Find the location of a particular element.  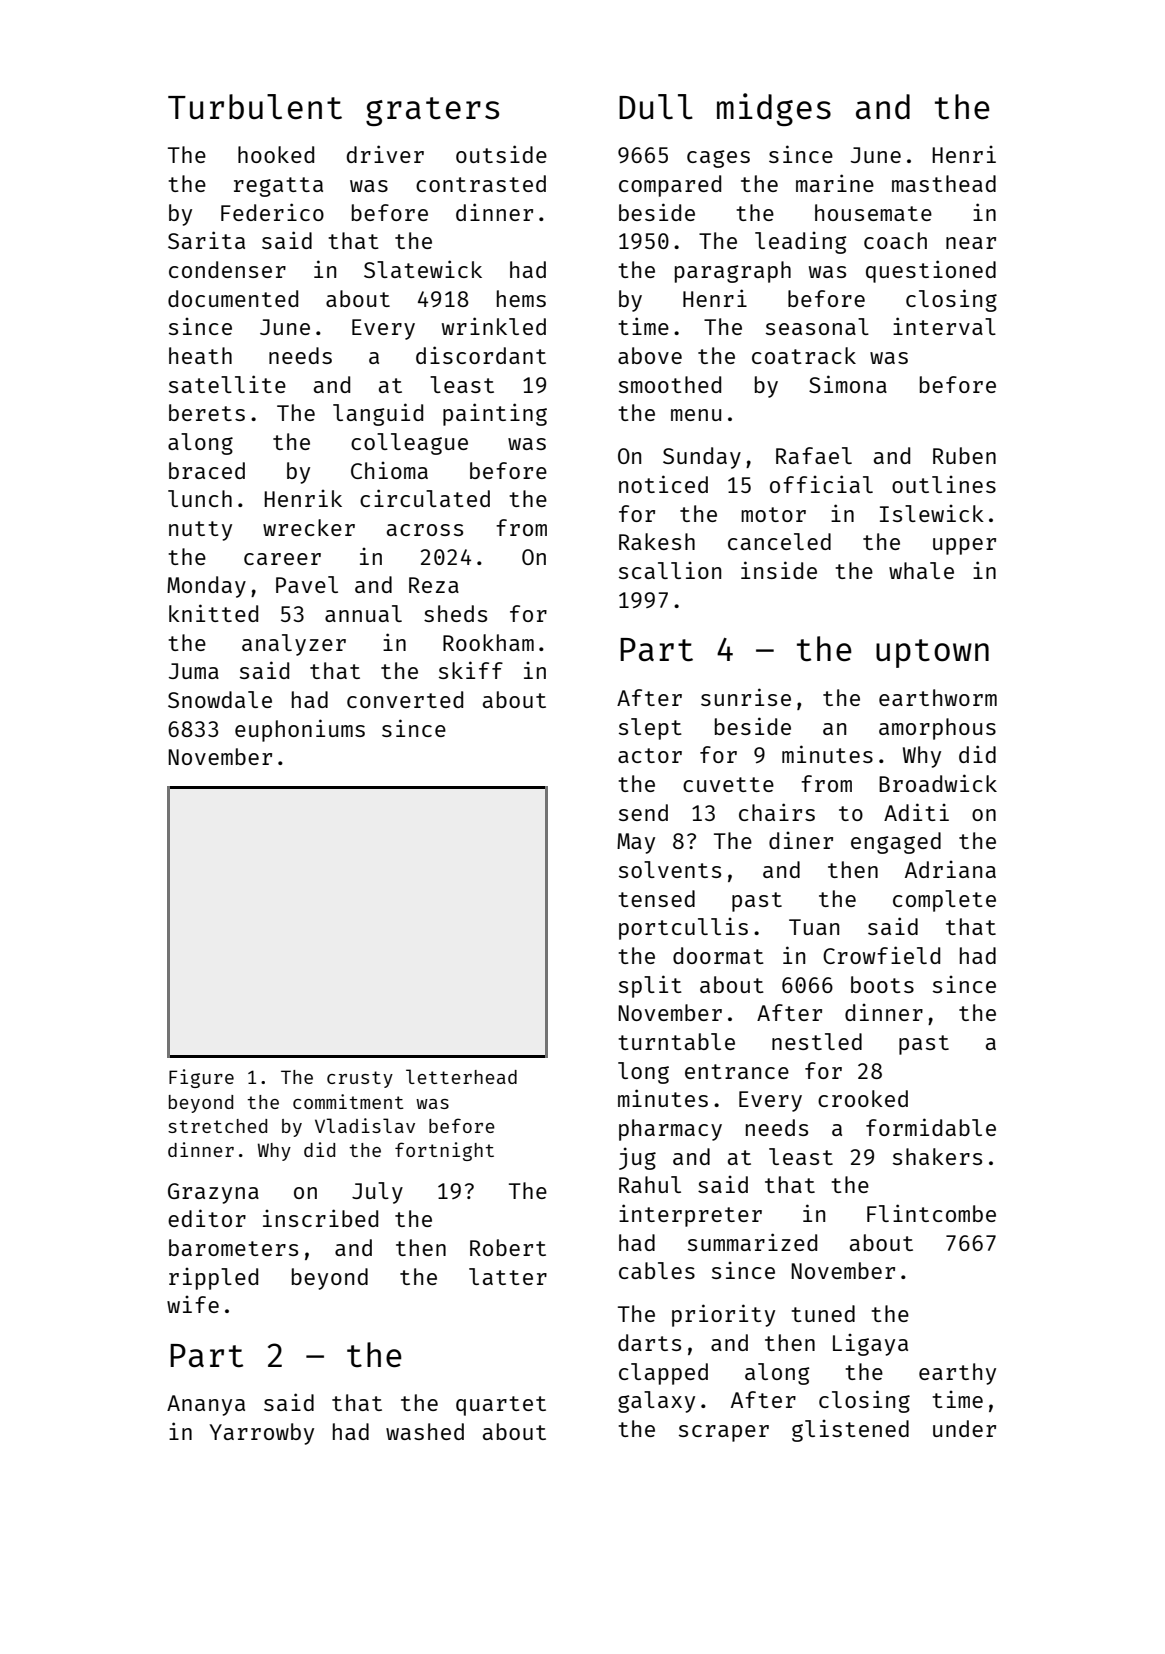

graters is located at coordinates (432, 111).
